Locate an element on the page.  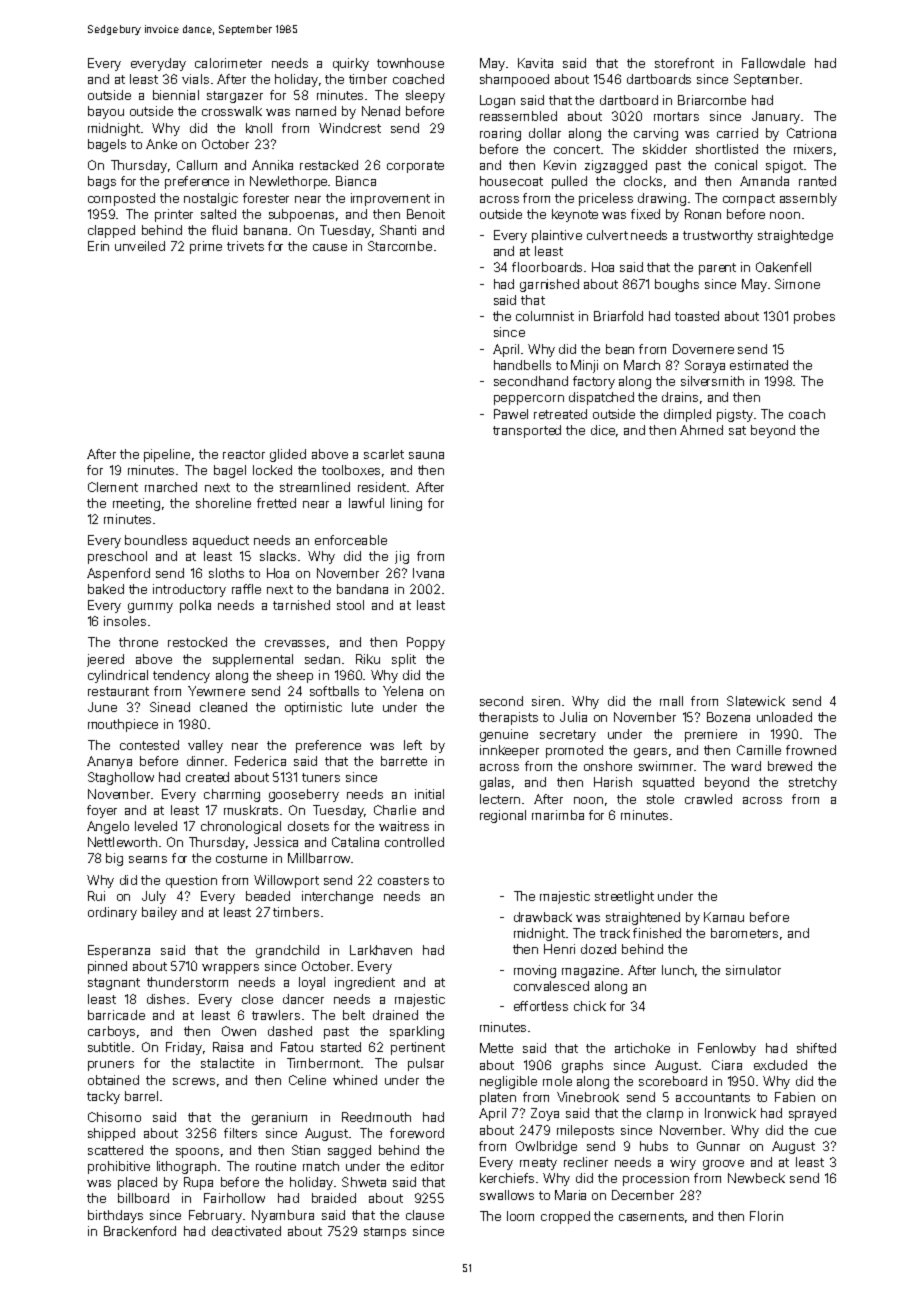
stretchy is located at coordinates (813, 783).
